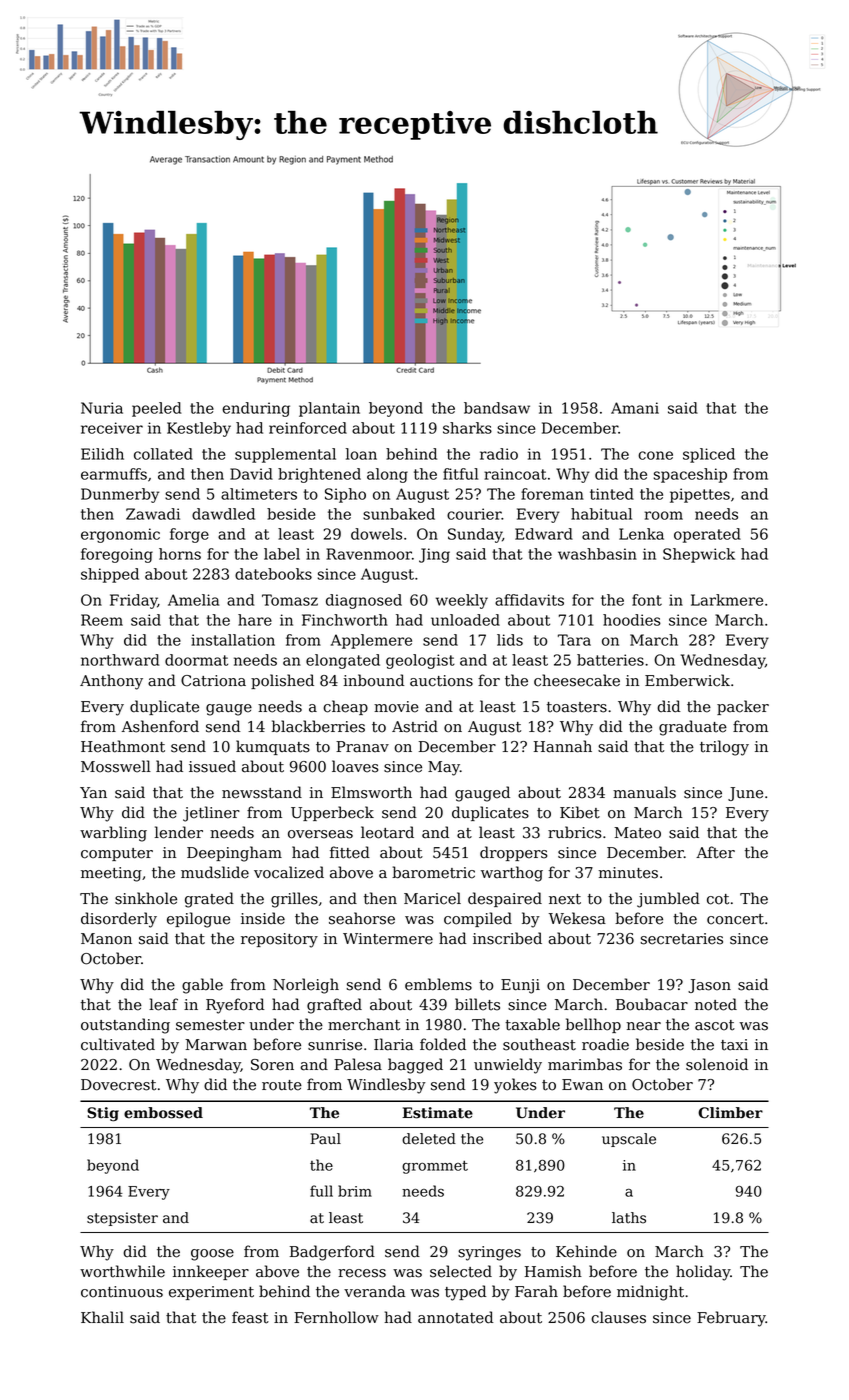 The height and width of the image is (1400, 849). Describe the element at coordinates (374, 1291) in the image. I see `veranda` at that location.
